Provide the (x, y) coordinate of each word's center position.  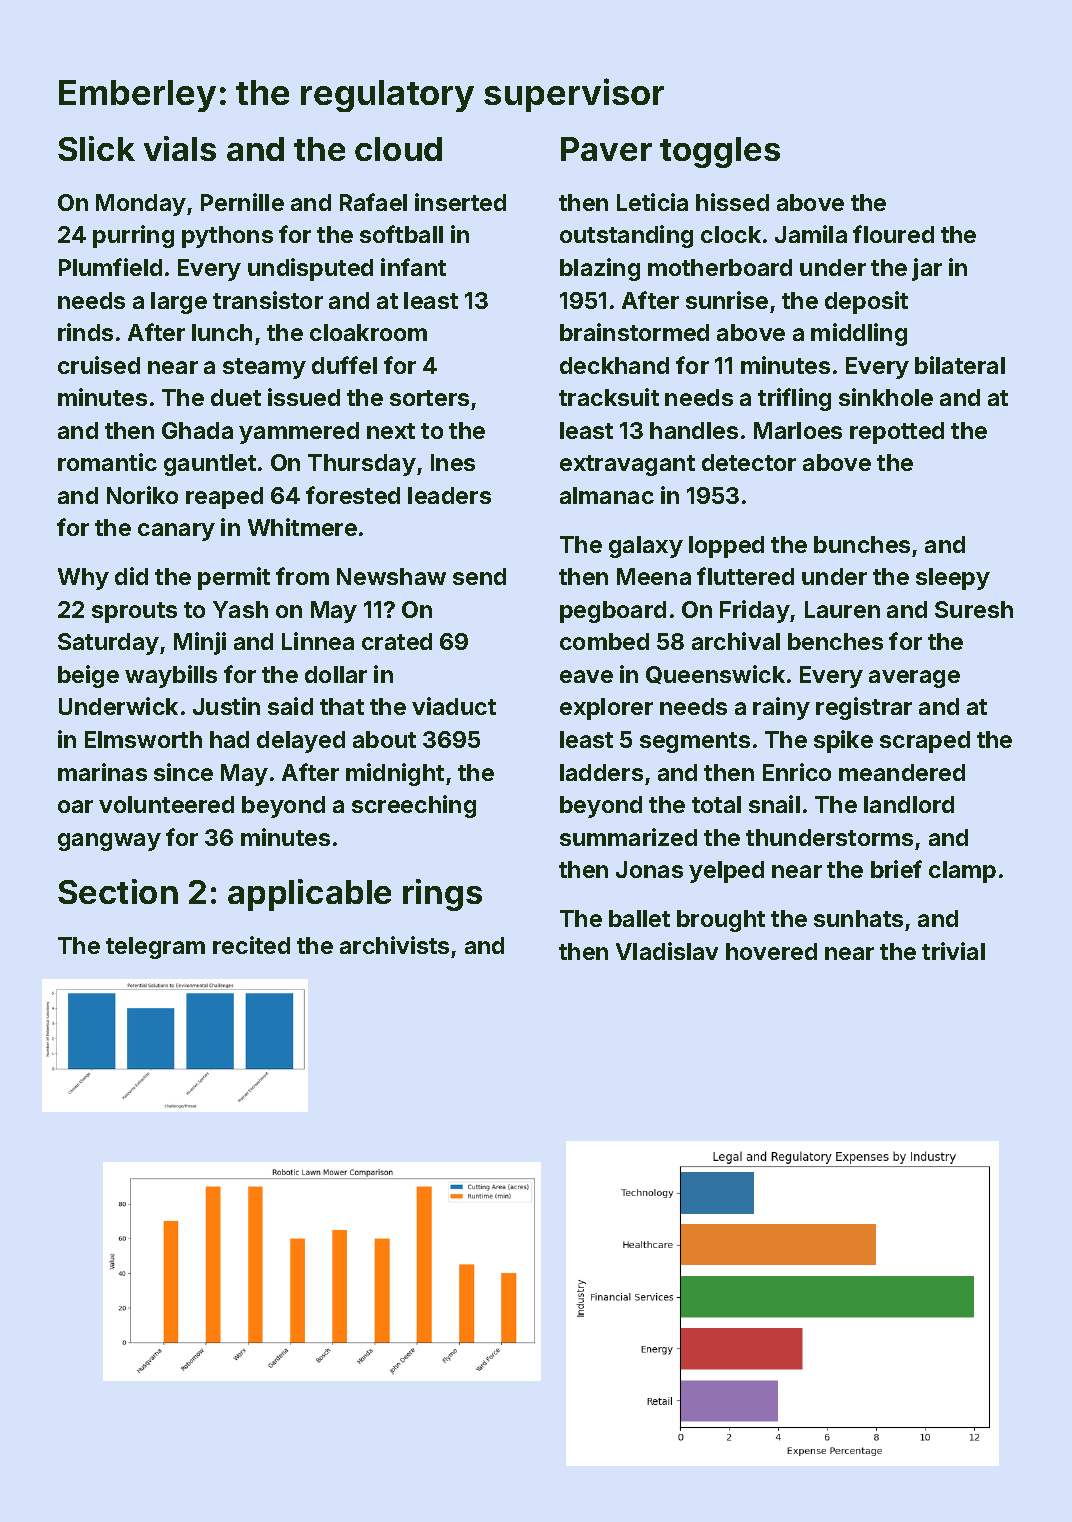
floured (893, 234)
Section (118, 891)
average (914, 679)
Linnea (318, 641)
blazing (600, 269)
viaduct (454, 706)
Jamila (811, 234)
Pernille (242, 202)
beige (88, 676)
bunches (862, 544)
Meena (654, 576)
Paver (606, 149)
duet (236, 397)
